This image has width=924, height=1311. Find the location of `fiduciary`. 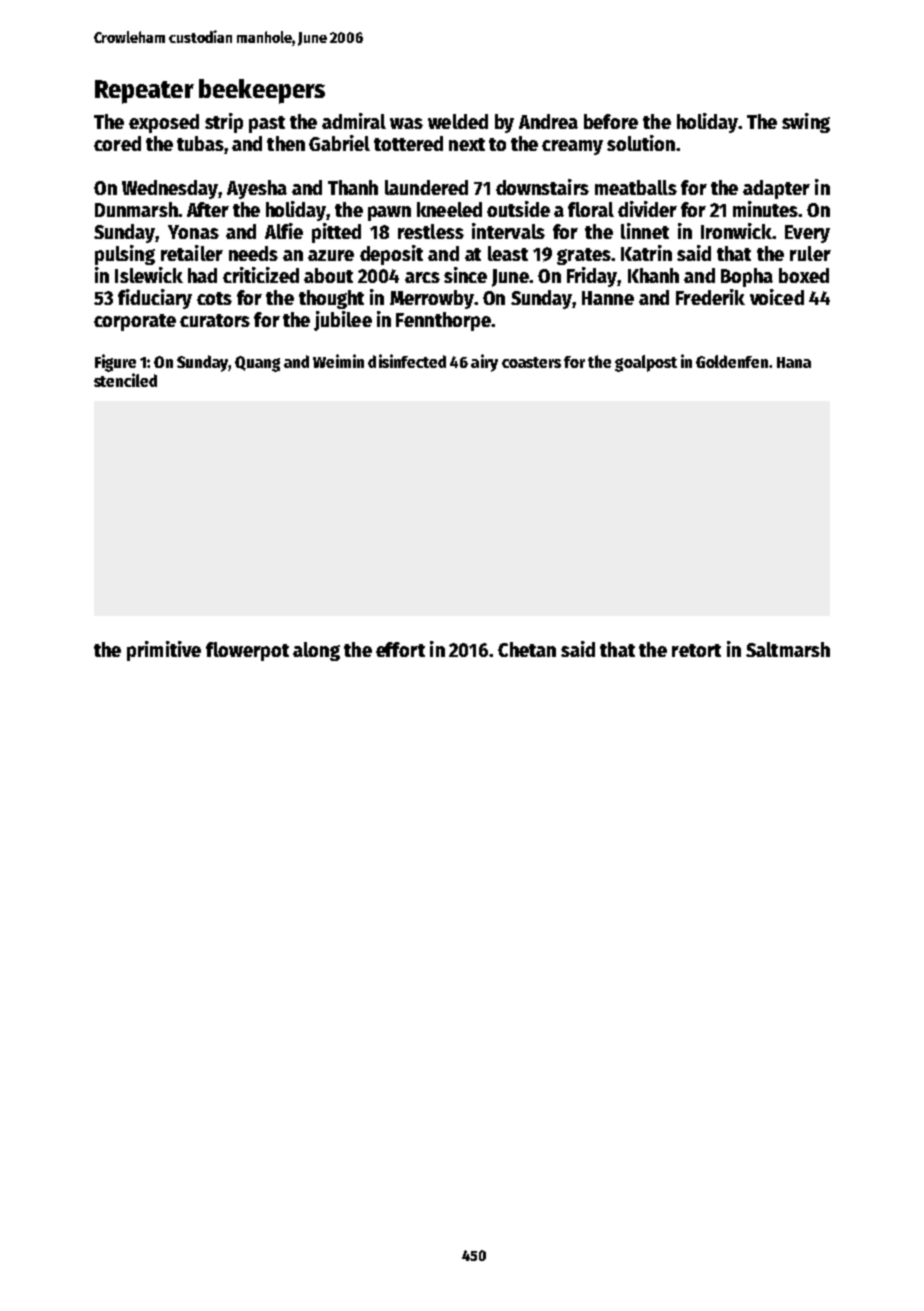

fiduciary is located at coordinates (155, 299).
